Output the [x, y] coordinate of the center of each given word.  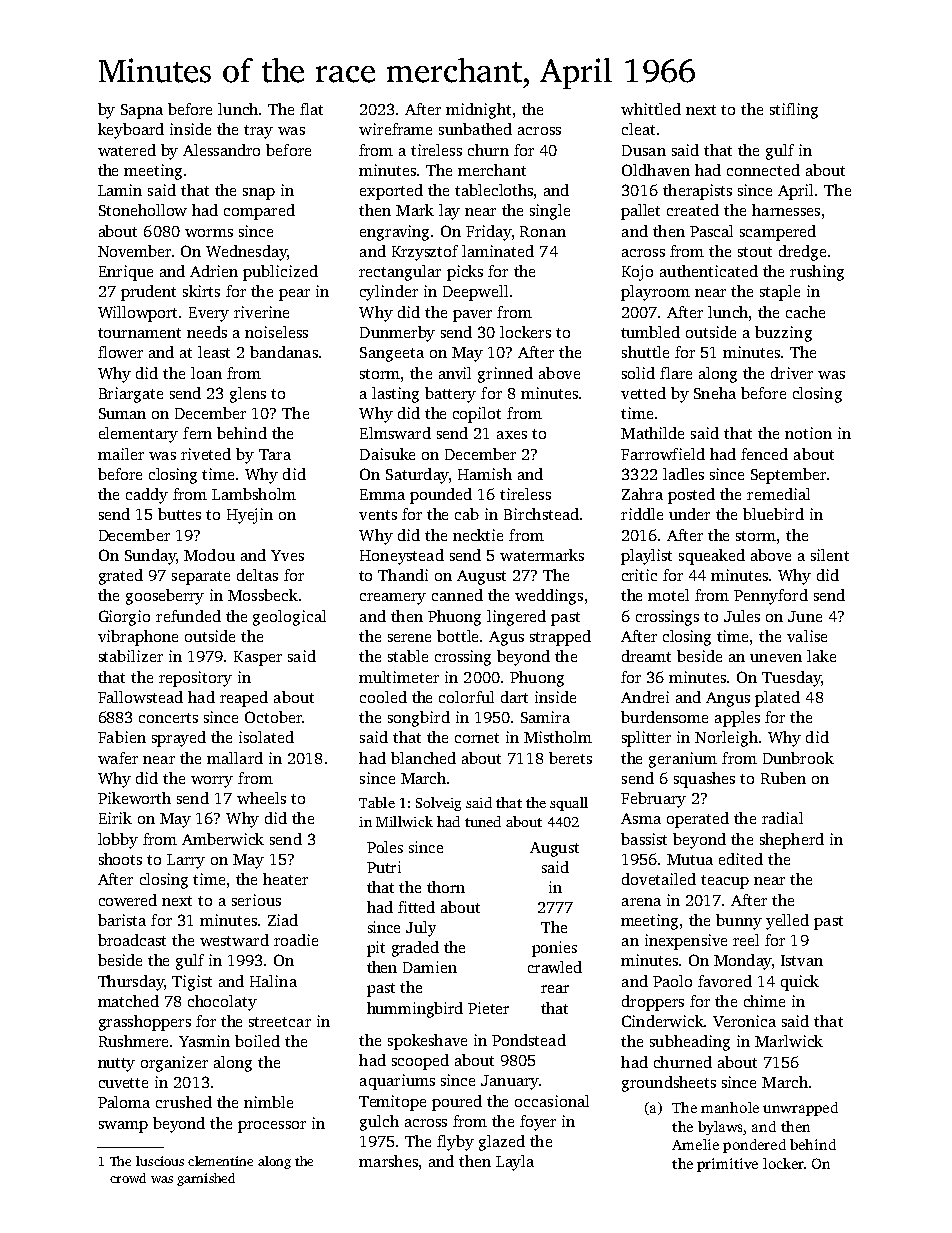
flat [311, 109]
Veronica [744, 1021]
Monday [743, 962]
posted [691, 496]
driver [792, 373]
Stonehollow [143, 210]
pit [376, 949]
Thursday [131, 983]
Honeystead [402, 557]
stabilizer [131, 656]
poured [457, 1103]
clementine [220, 1161]
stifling [794, 111]
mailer [121, 454]
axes [512, 435]
